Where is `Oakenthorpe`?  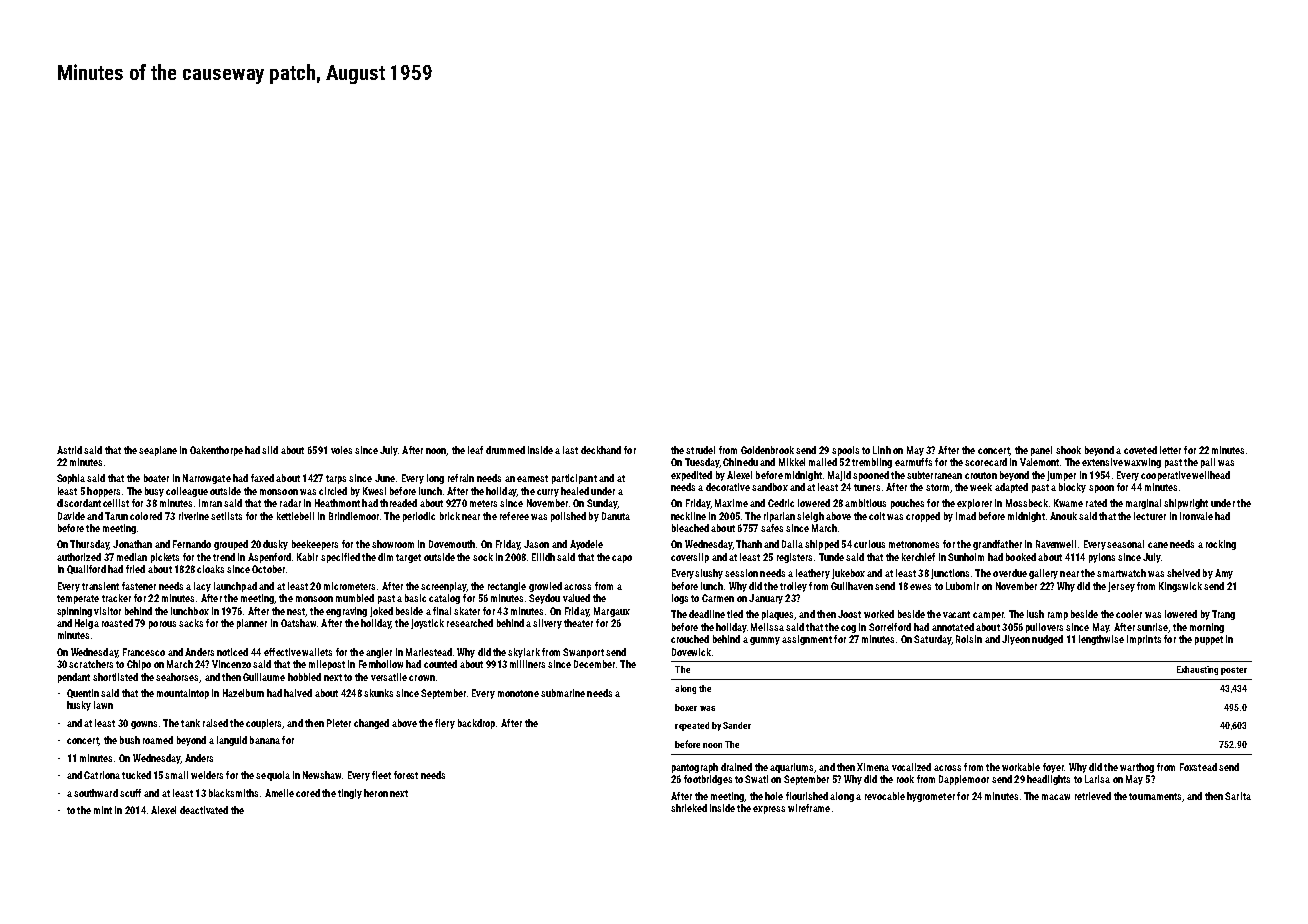 Oakenthorpe is located at coordinates (216, 451).
